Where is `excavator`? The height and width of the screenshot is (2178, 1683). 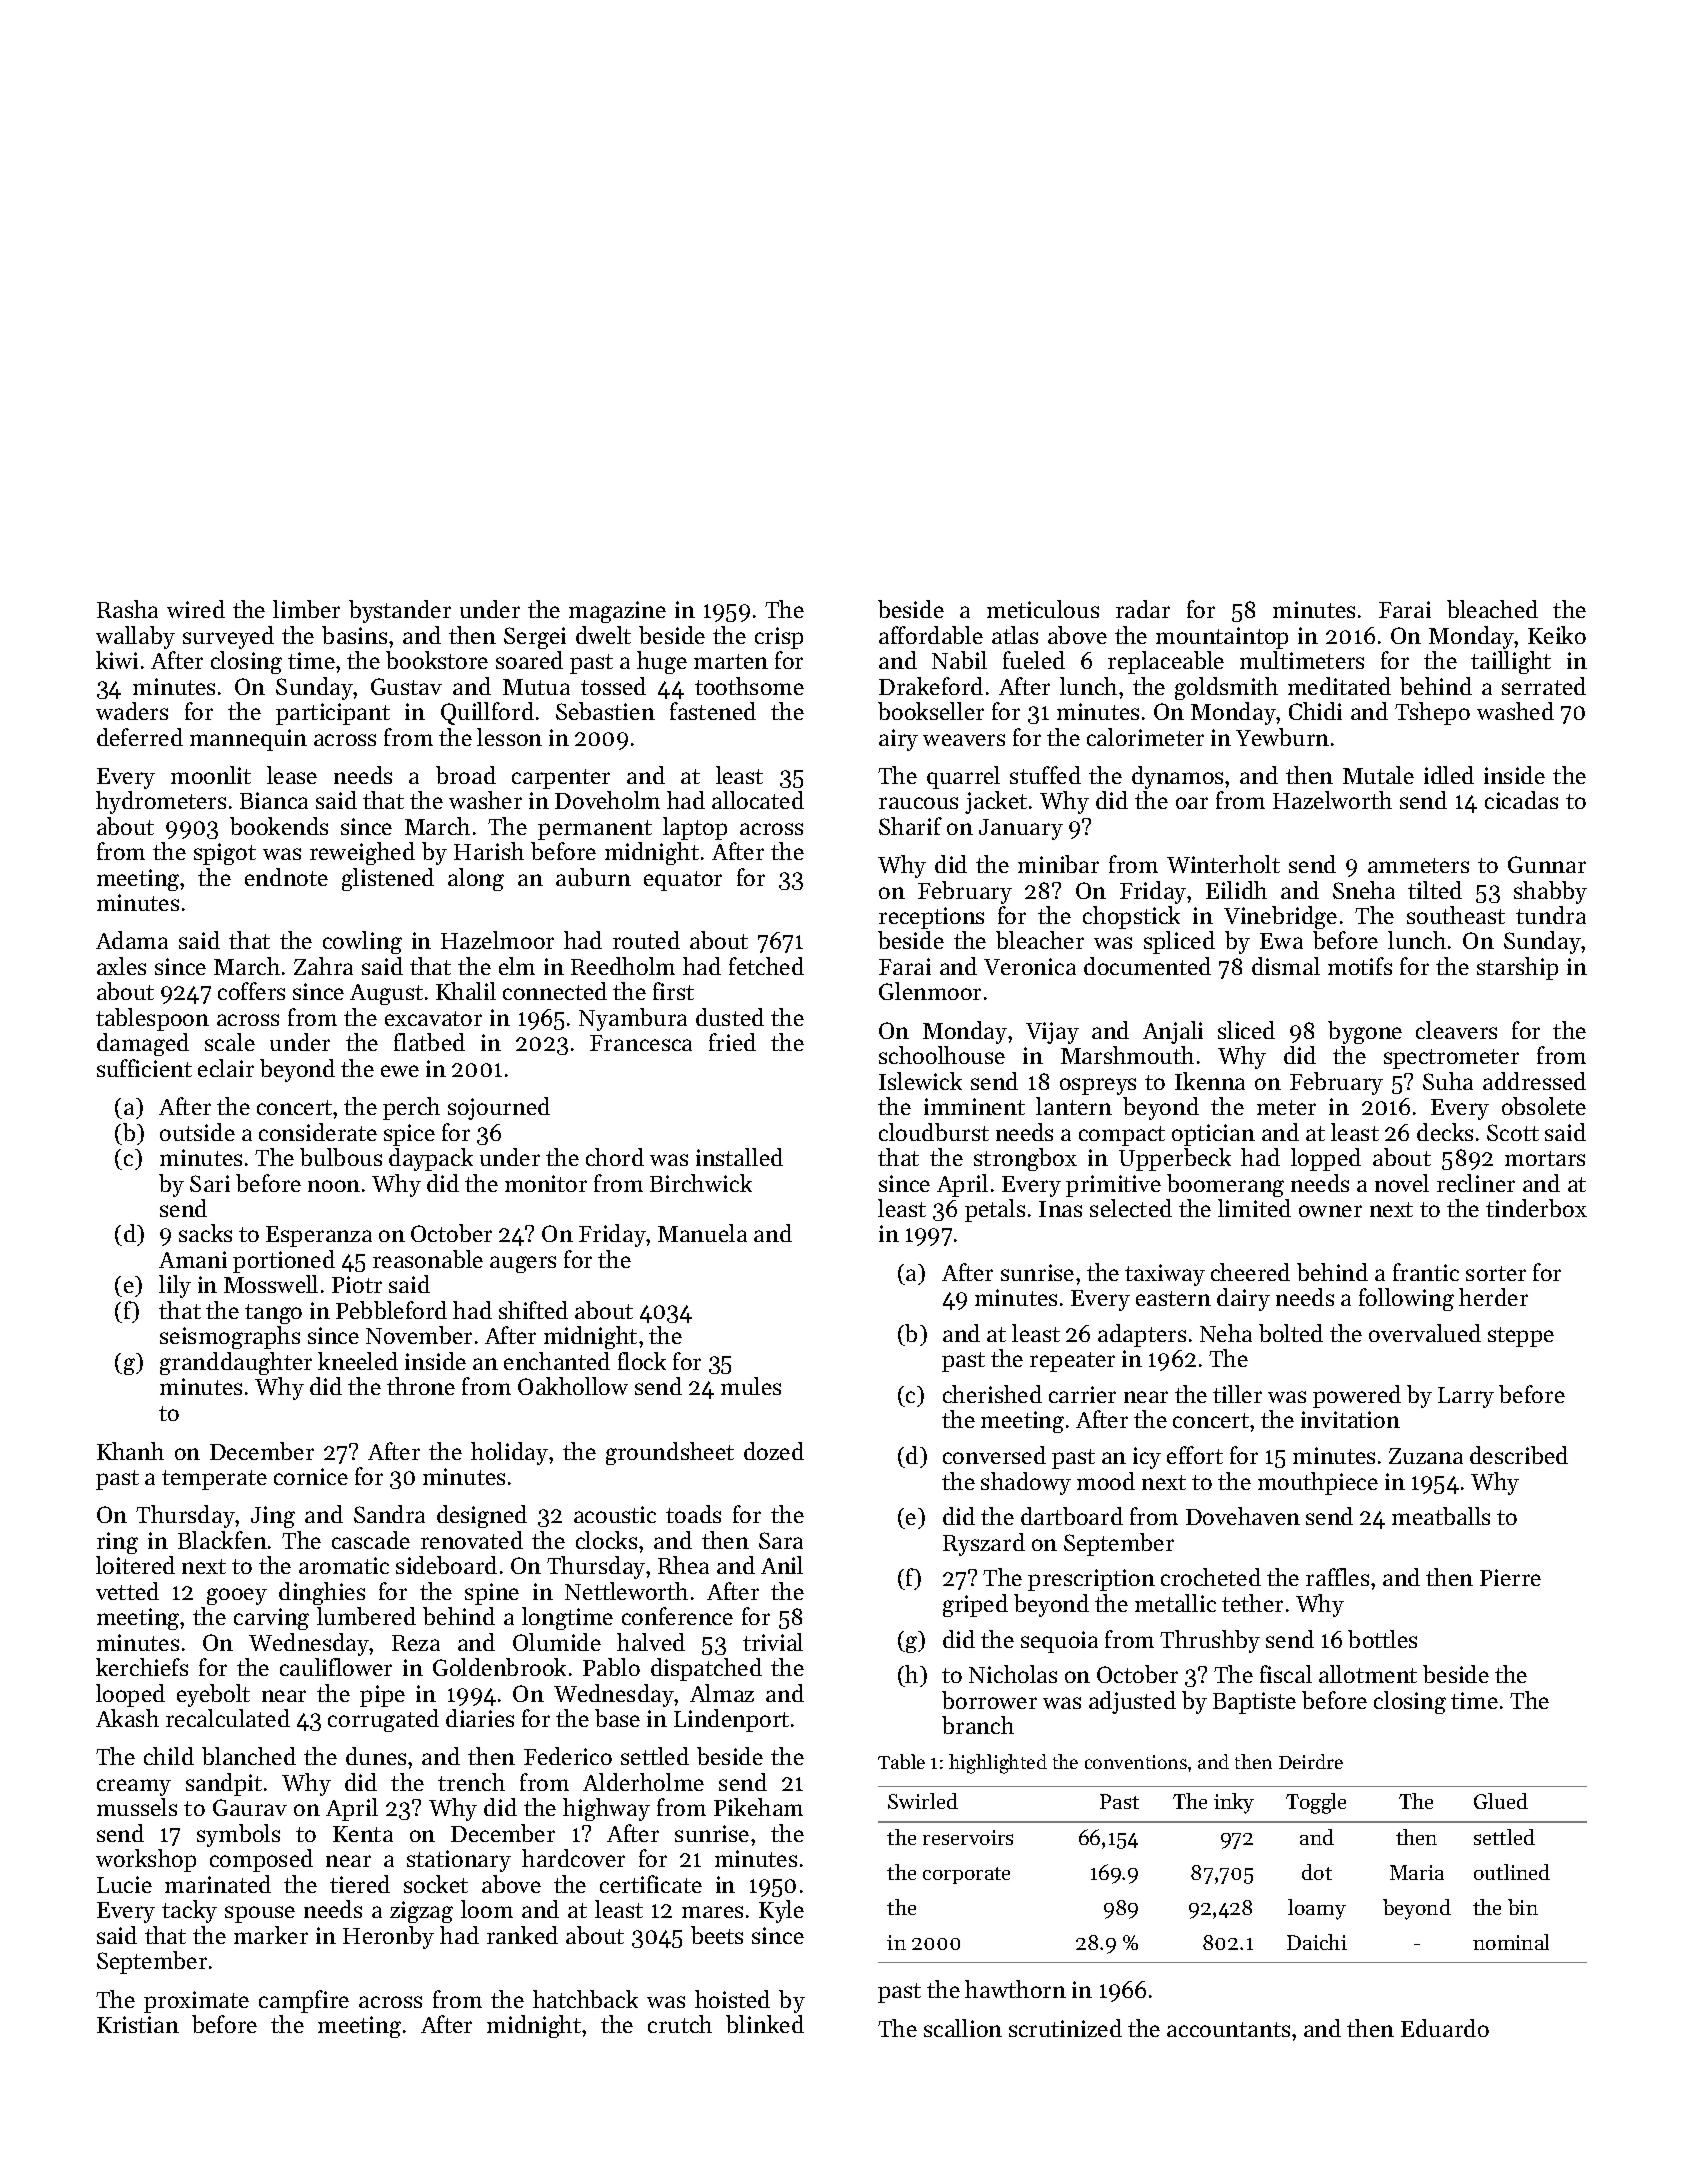
excavator is located at coordinates (433, 1018).
